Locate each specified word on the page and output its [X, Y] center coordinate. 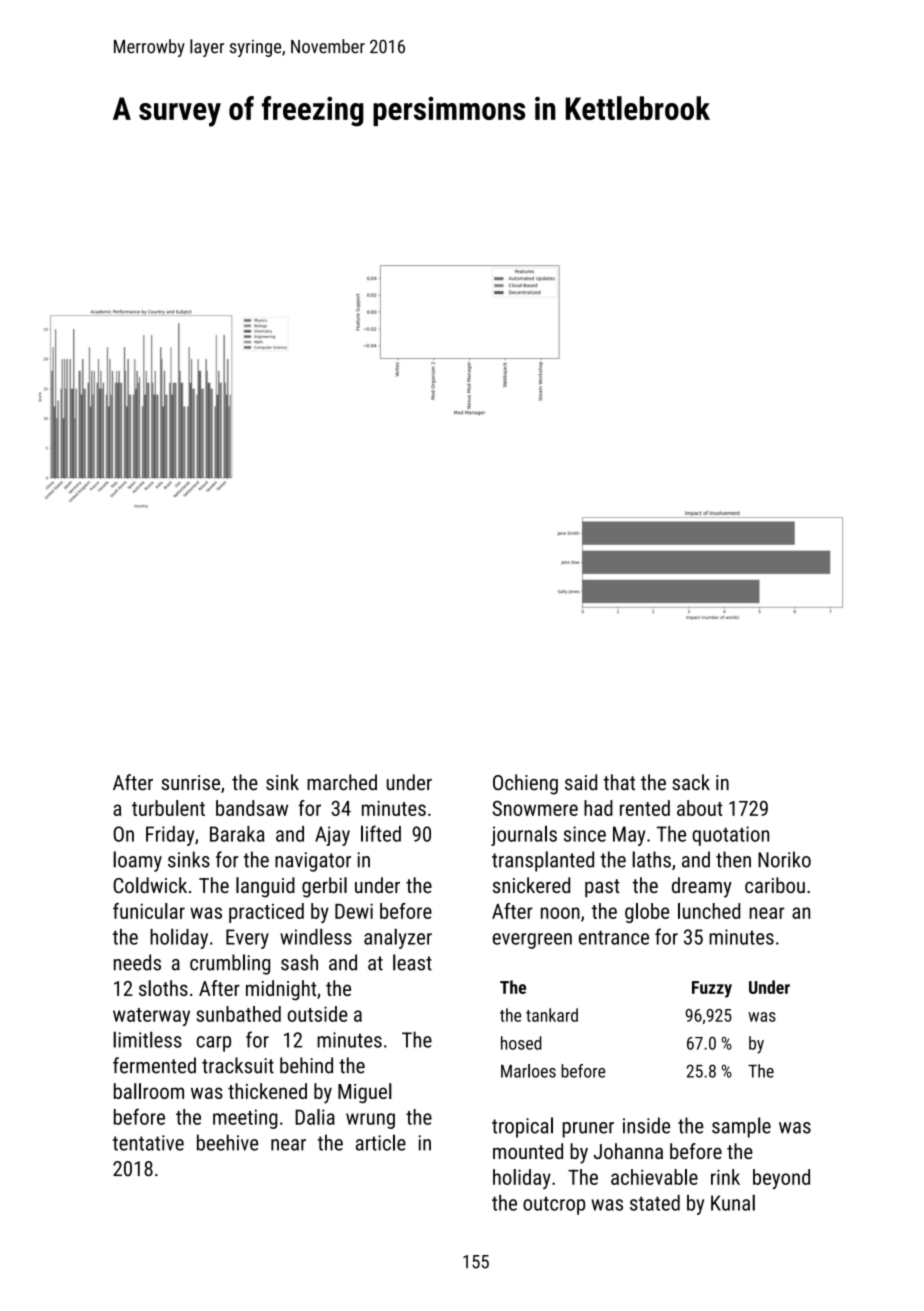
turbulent [168, 808]
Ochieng [525, 784]
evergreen [532, 941]
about [700, 808]
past [602, 888]
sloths [163, 988]
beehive [227, 1142]
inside [646, 1125]
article [381, 1142]
